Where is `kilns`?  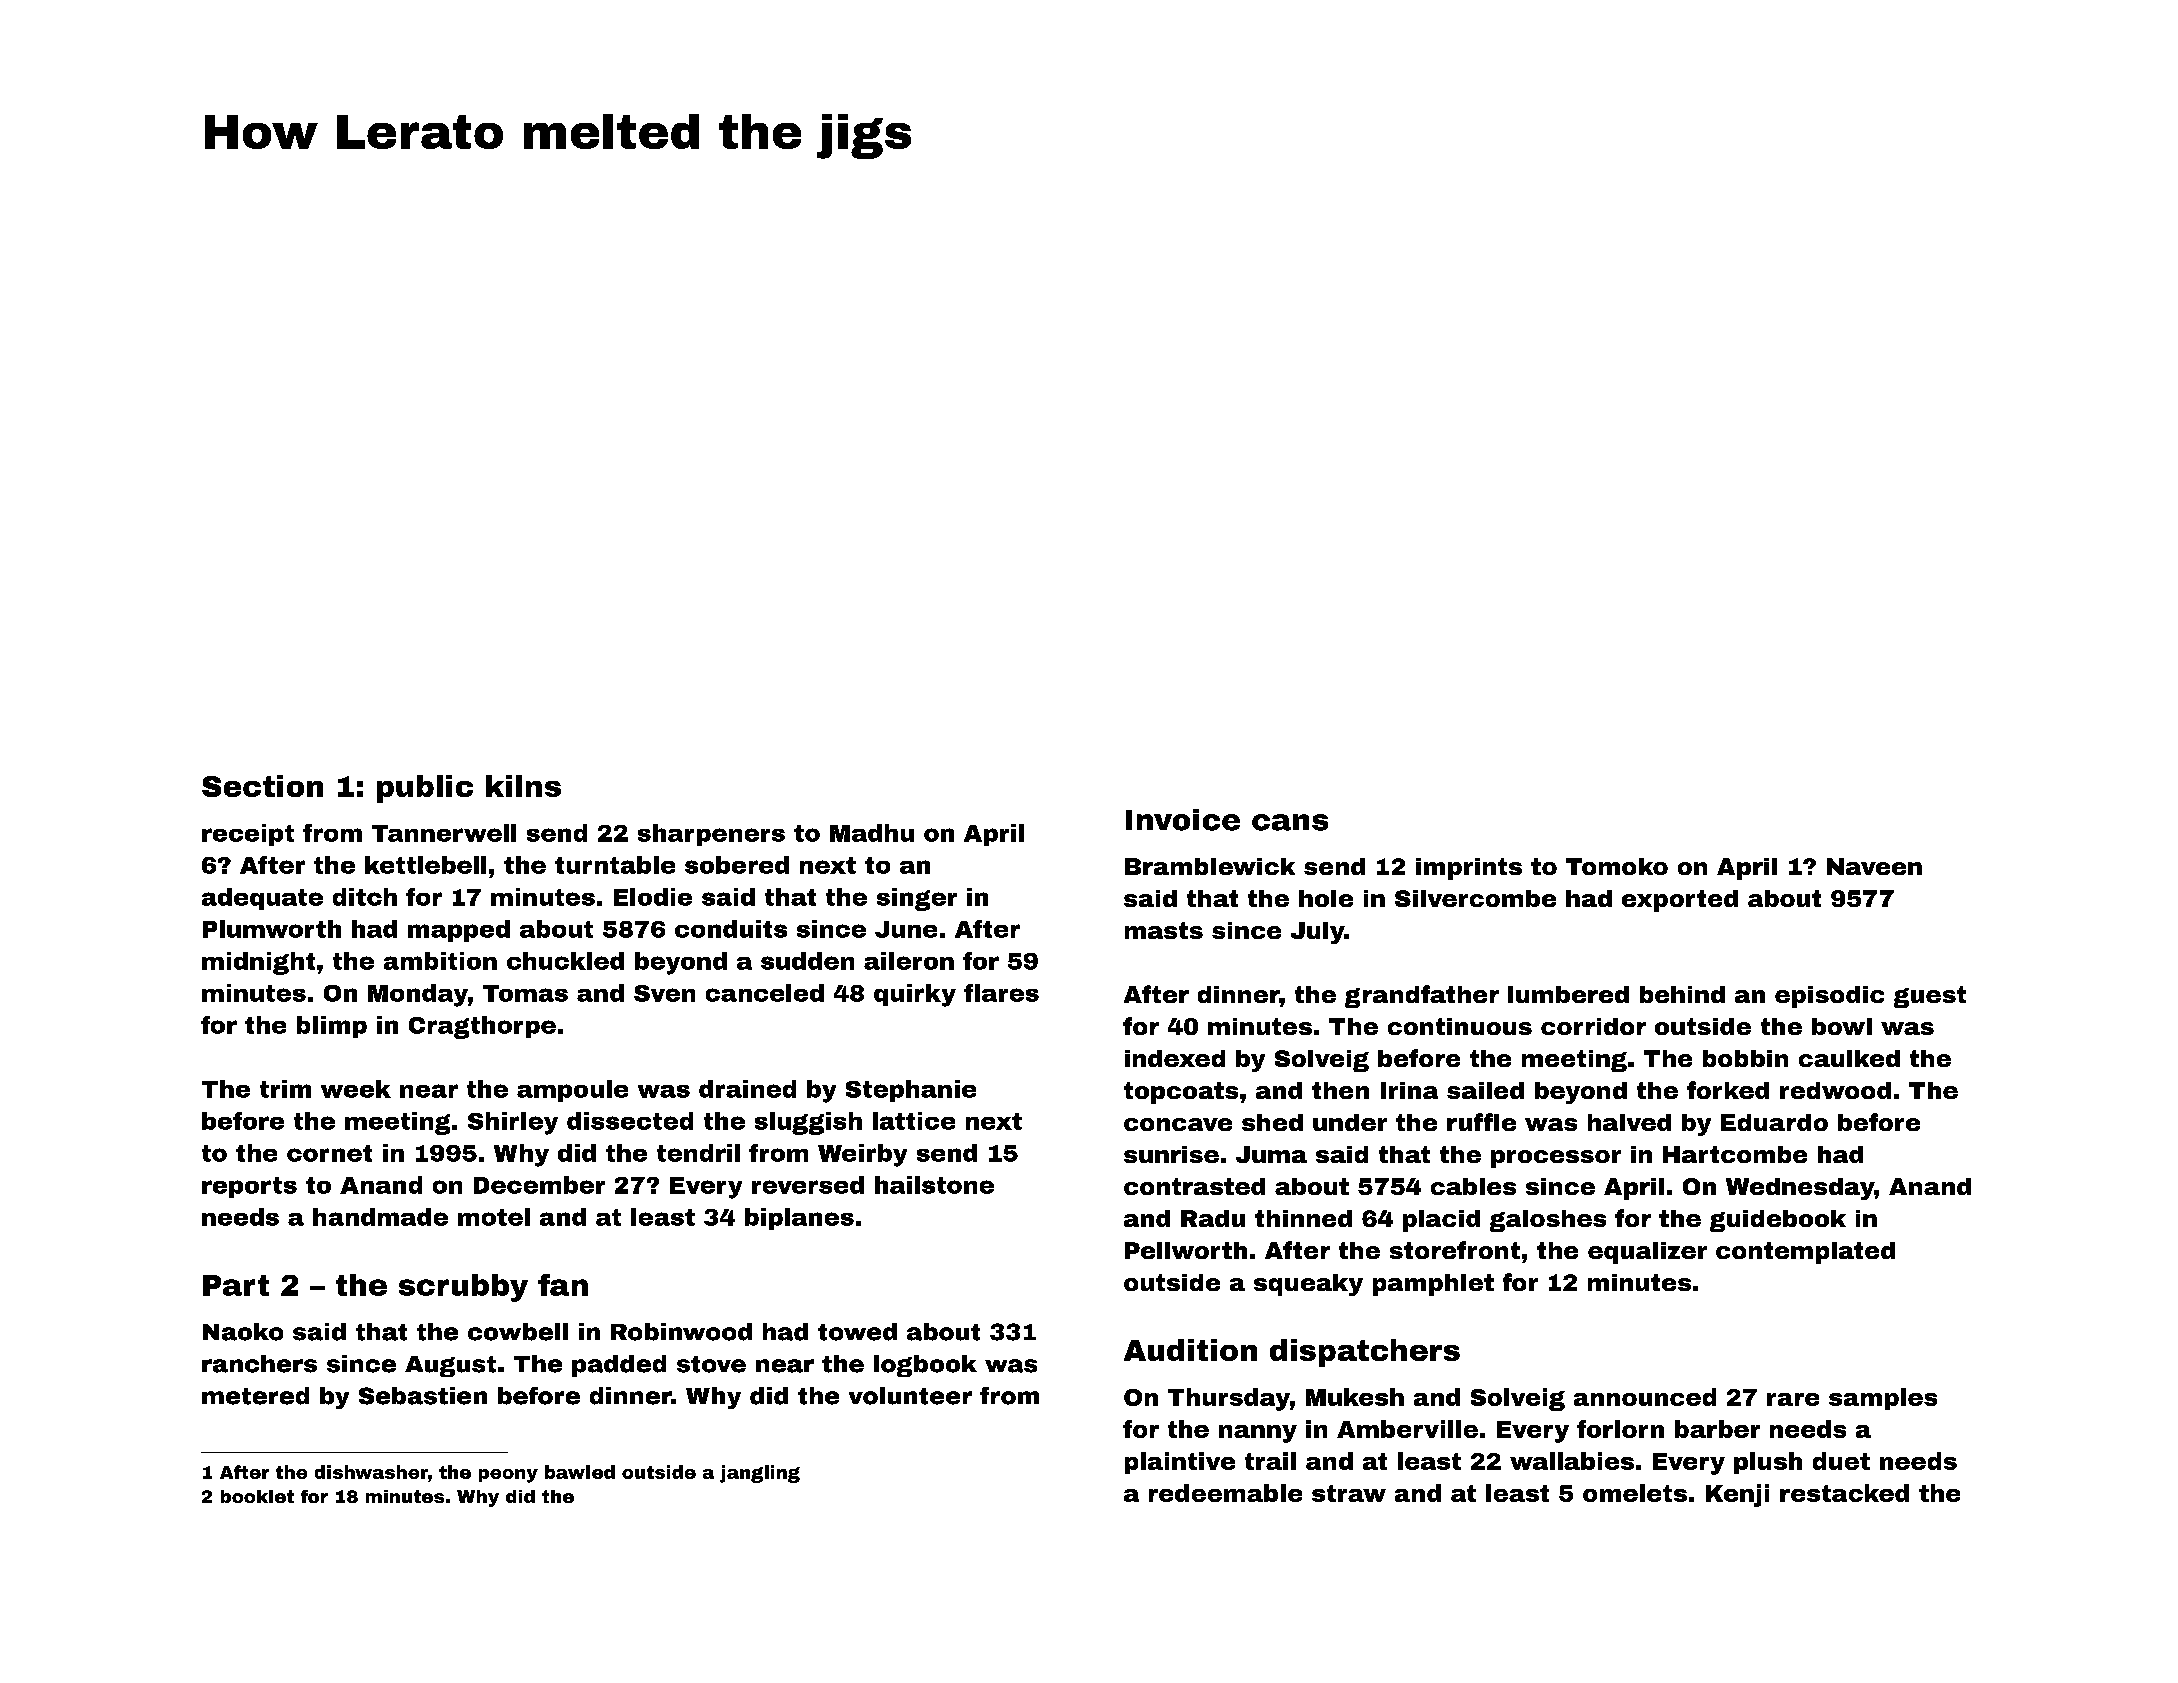
kilns is located at coordinates (523, 786).
